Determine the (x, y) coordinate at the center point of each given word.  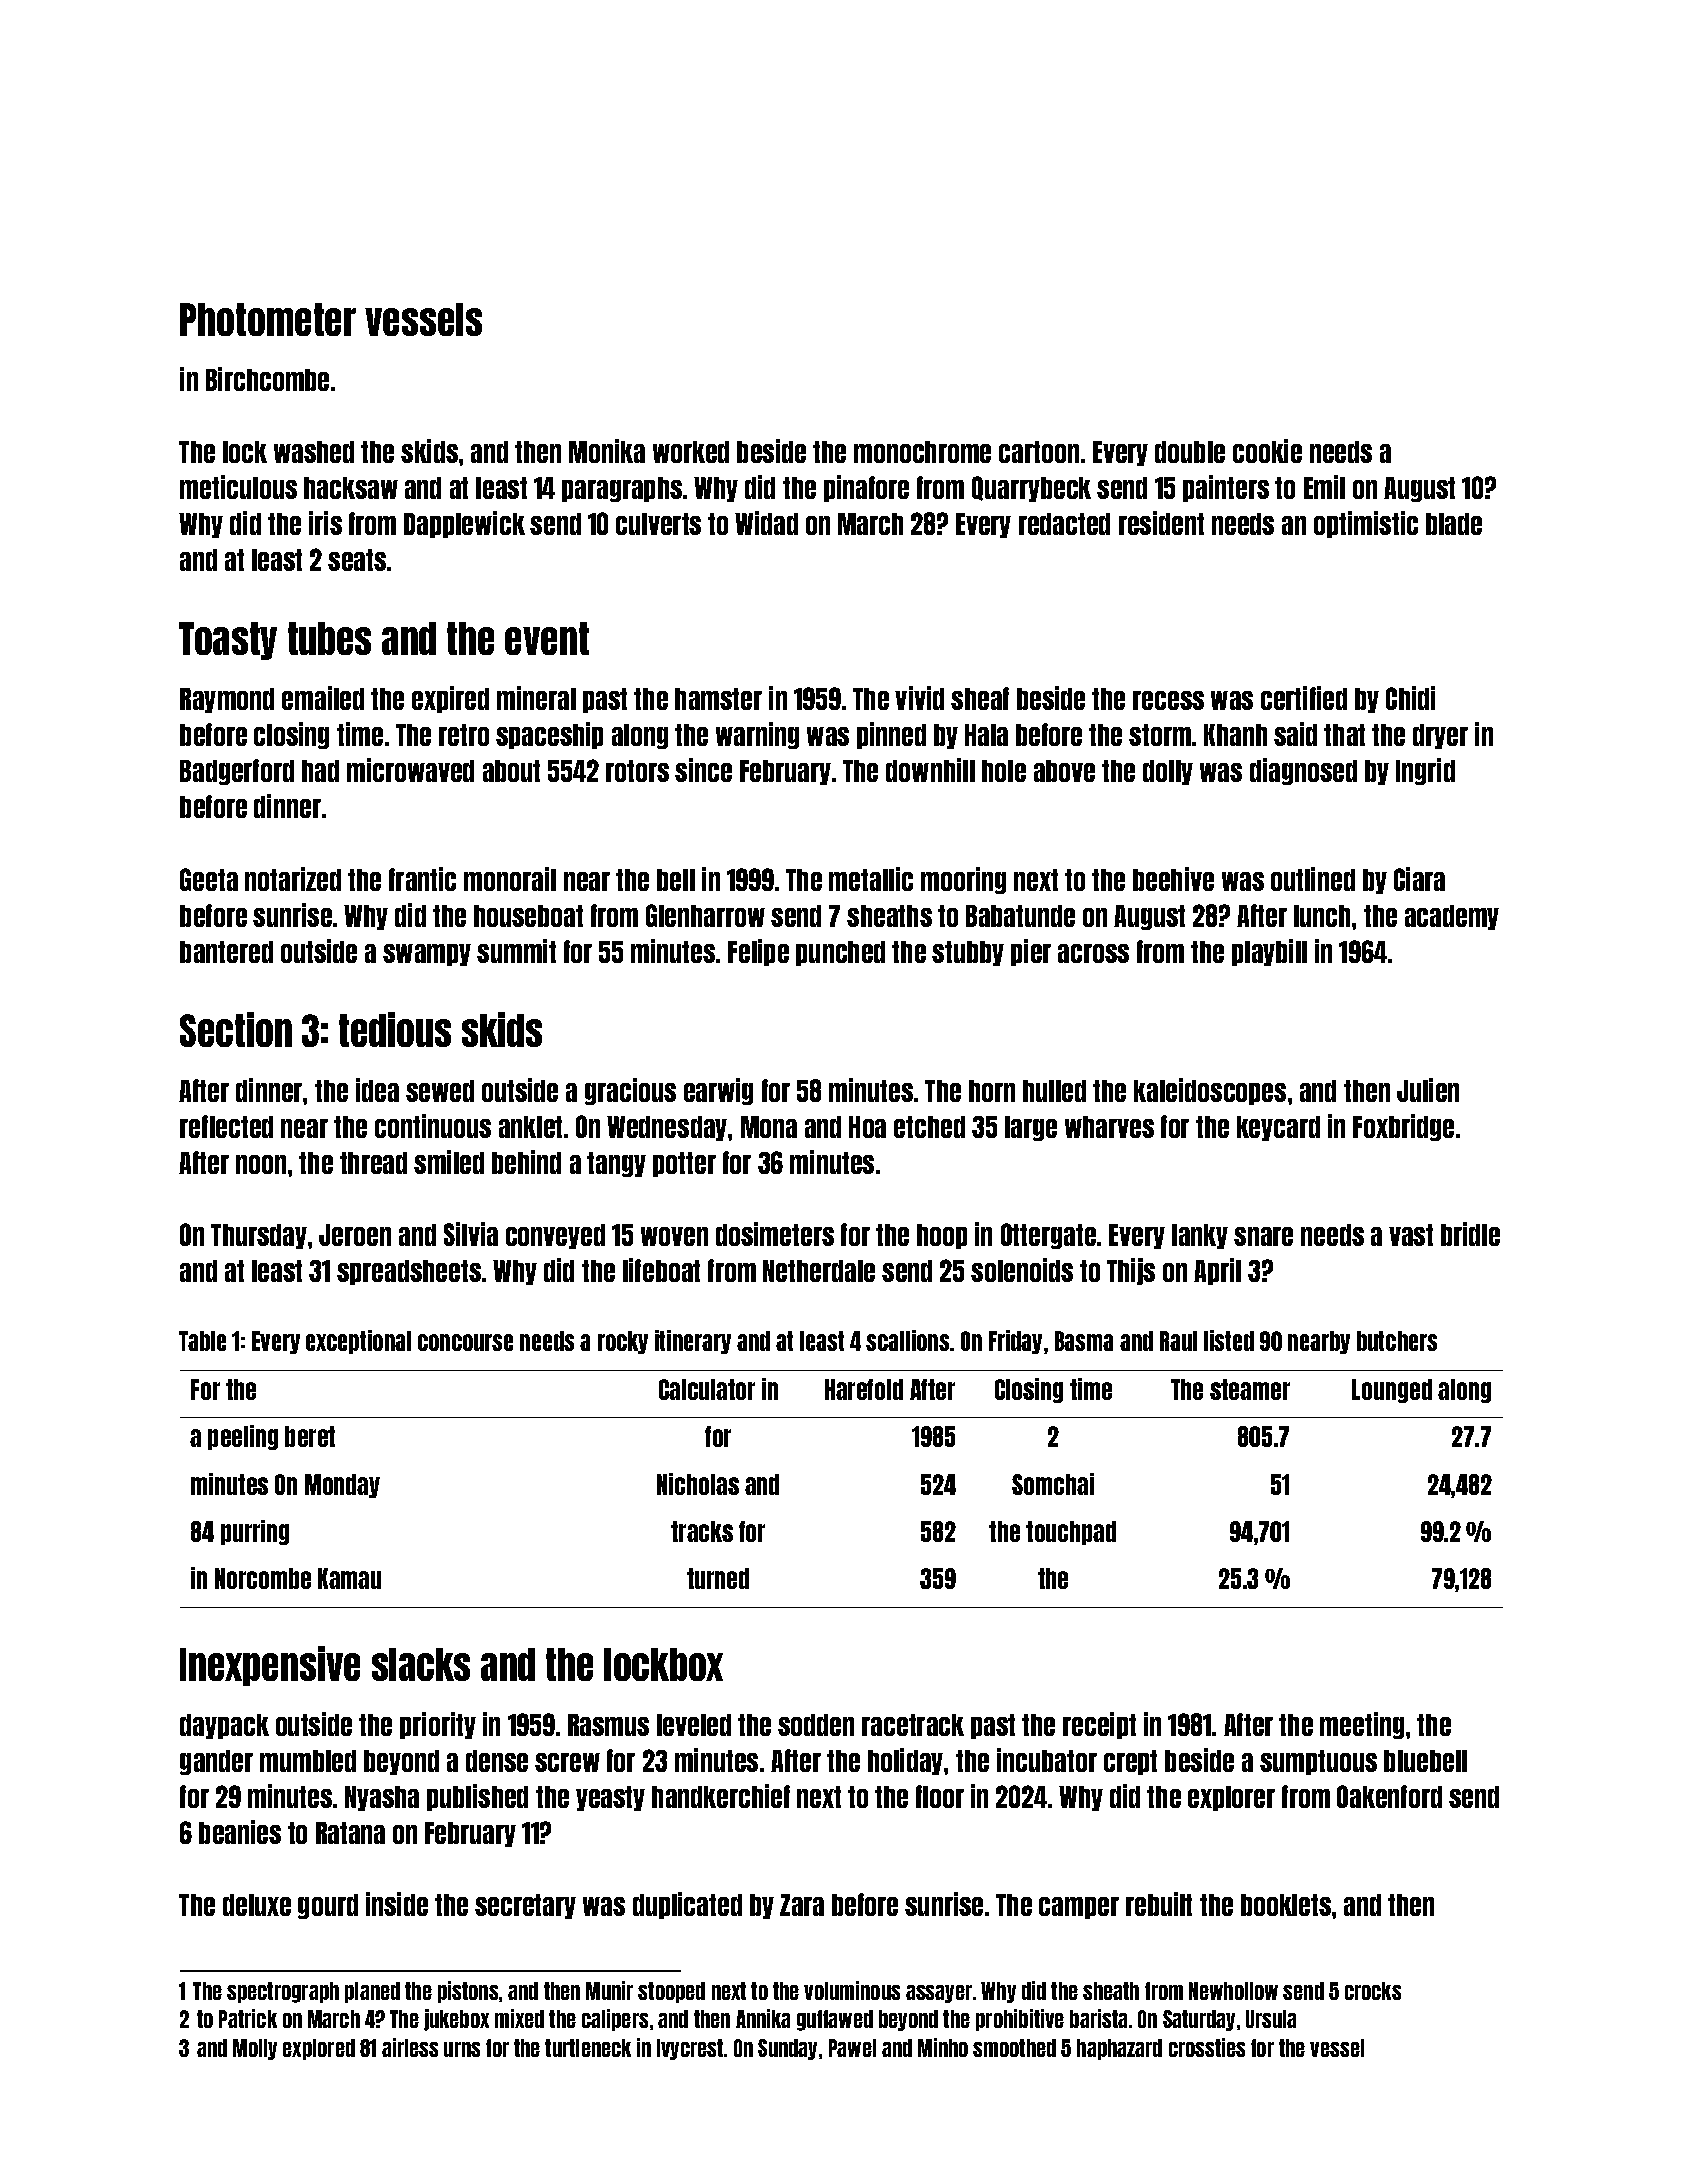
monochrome (922, 452)
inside (397, 1904)
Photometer (268, 319)
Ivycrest (690, 2049)
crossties (1207, 2047)
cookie (1267, 451)
